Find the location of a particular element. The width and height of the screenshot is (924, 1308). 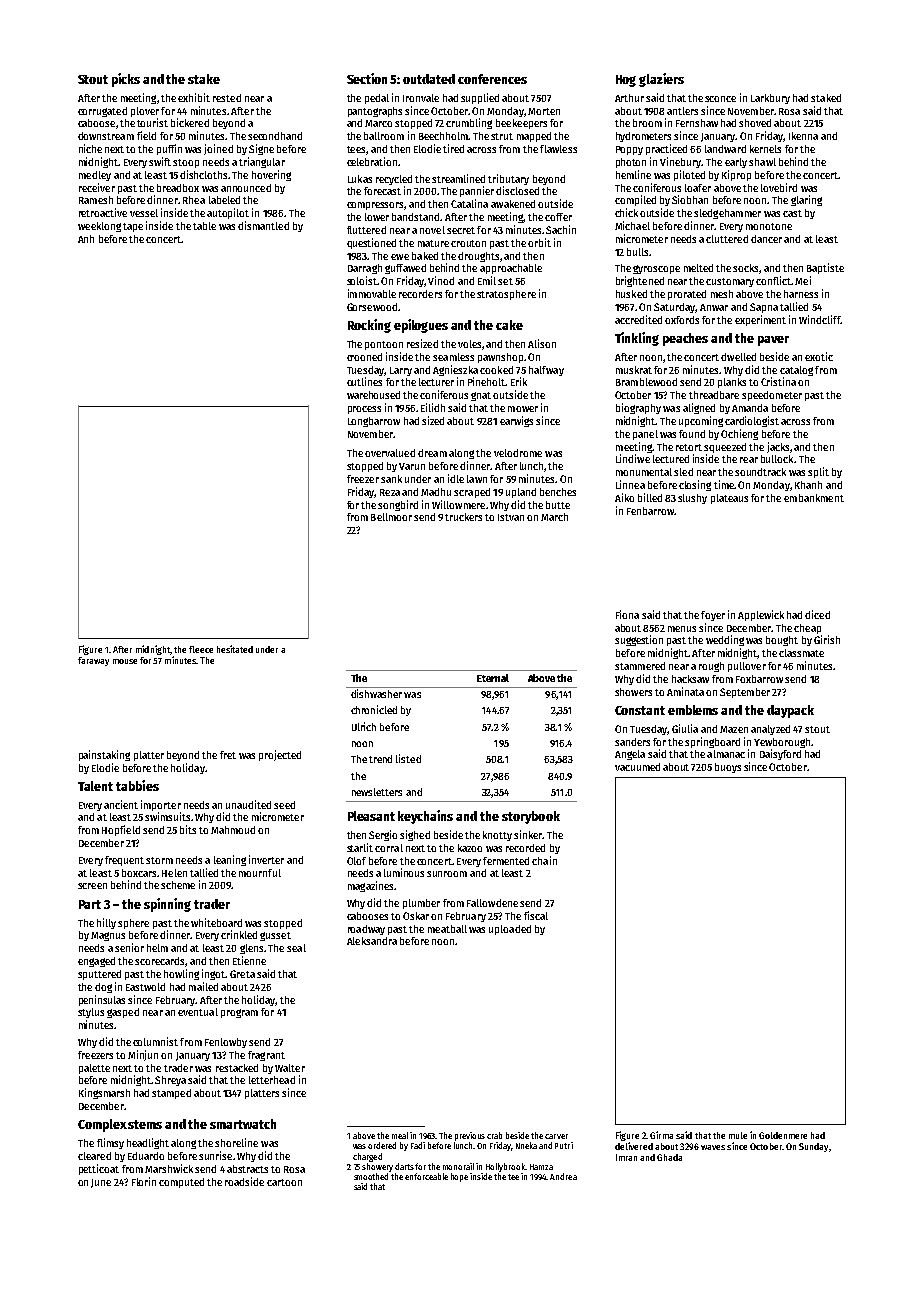

Fiona is located at coordinates (627, 614).
